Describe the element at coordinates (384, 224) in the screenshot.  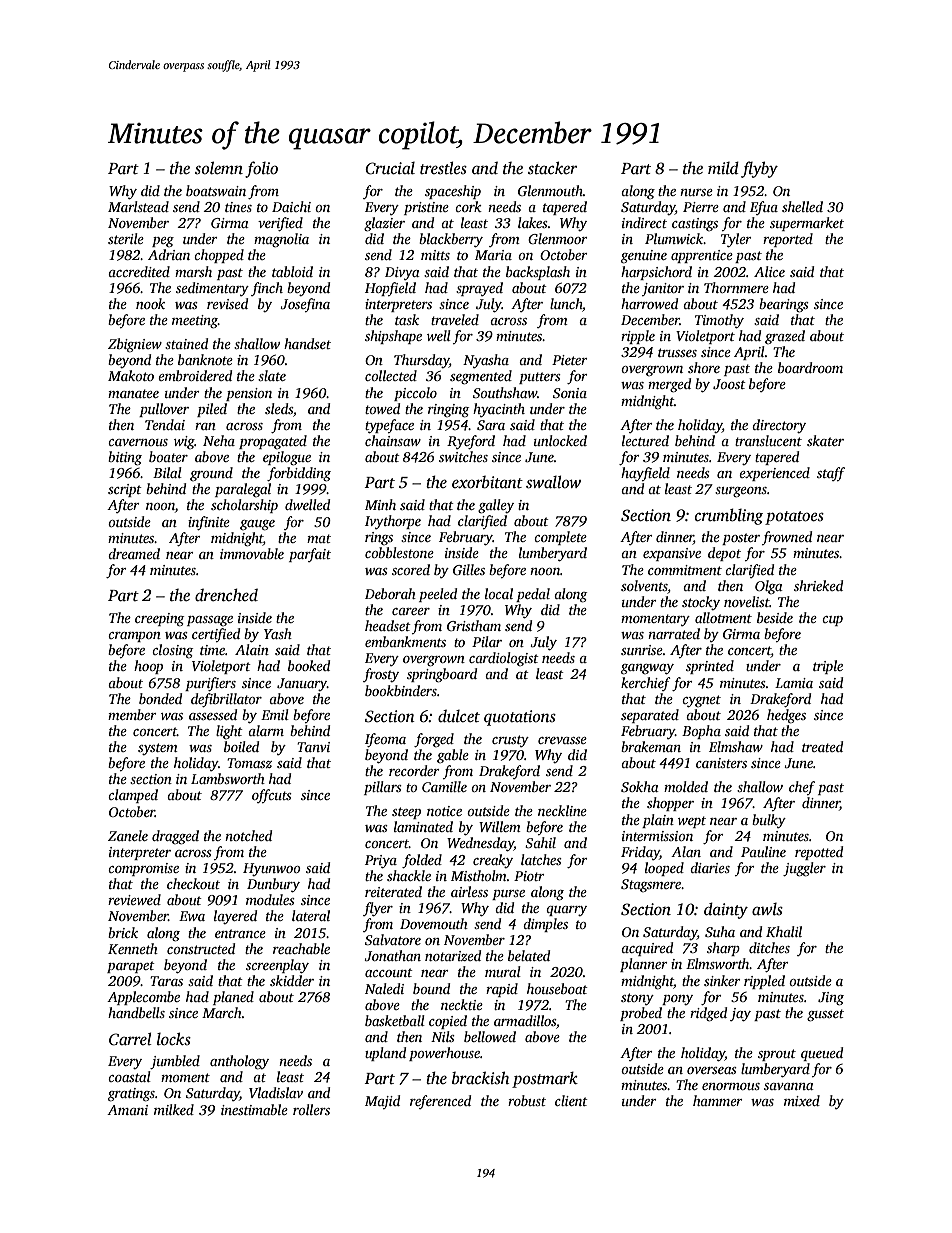
I see `glazier` at that location.
